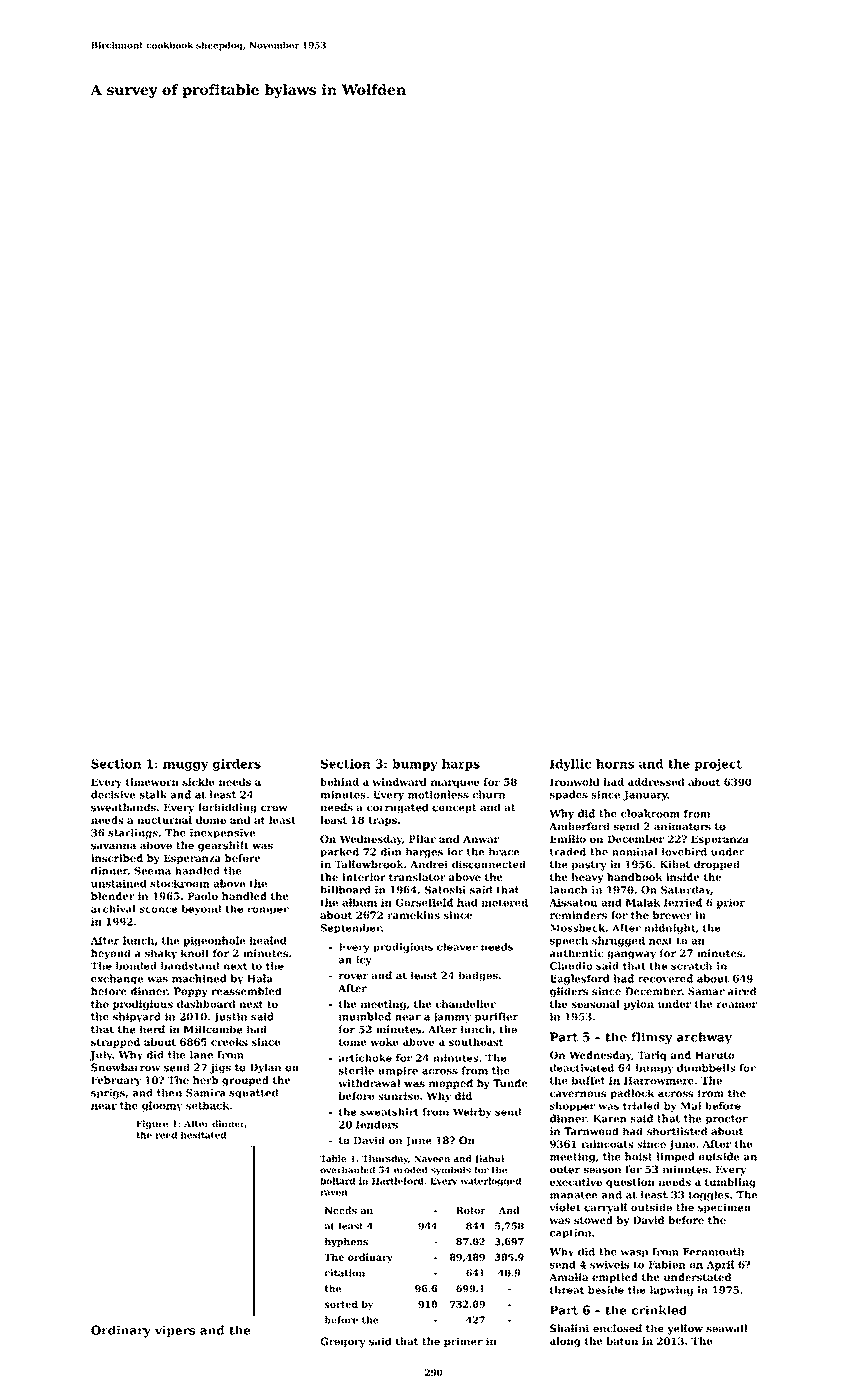 The height and width of the screenshot is (1400, 849). What do you see at coordinates (203, 1135) in the screenshot?
I see `hesitated` at bounding box center [203, 1135].
